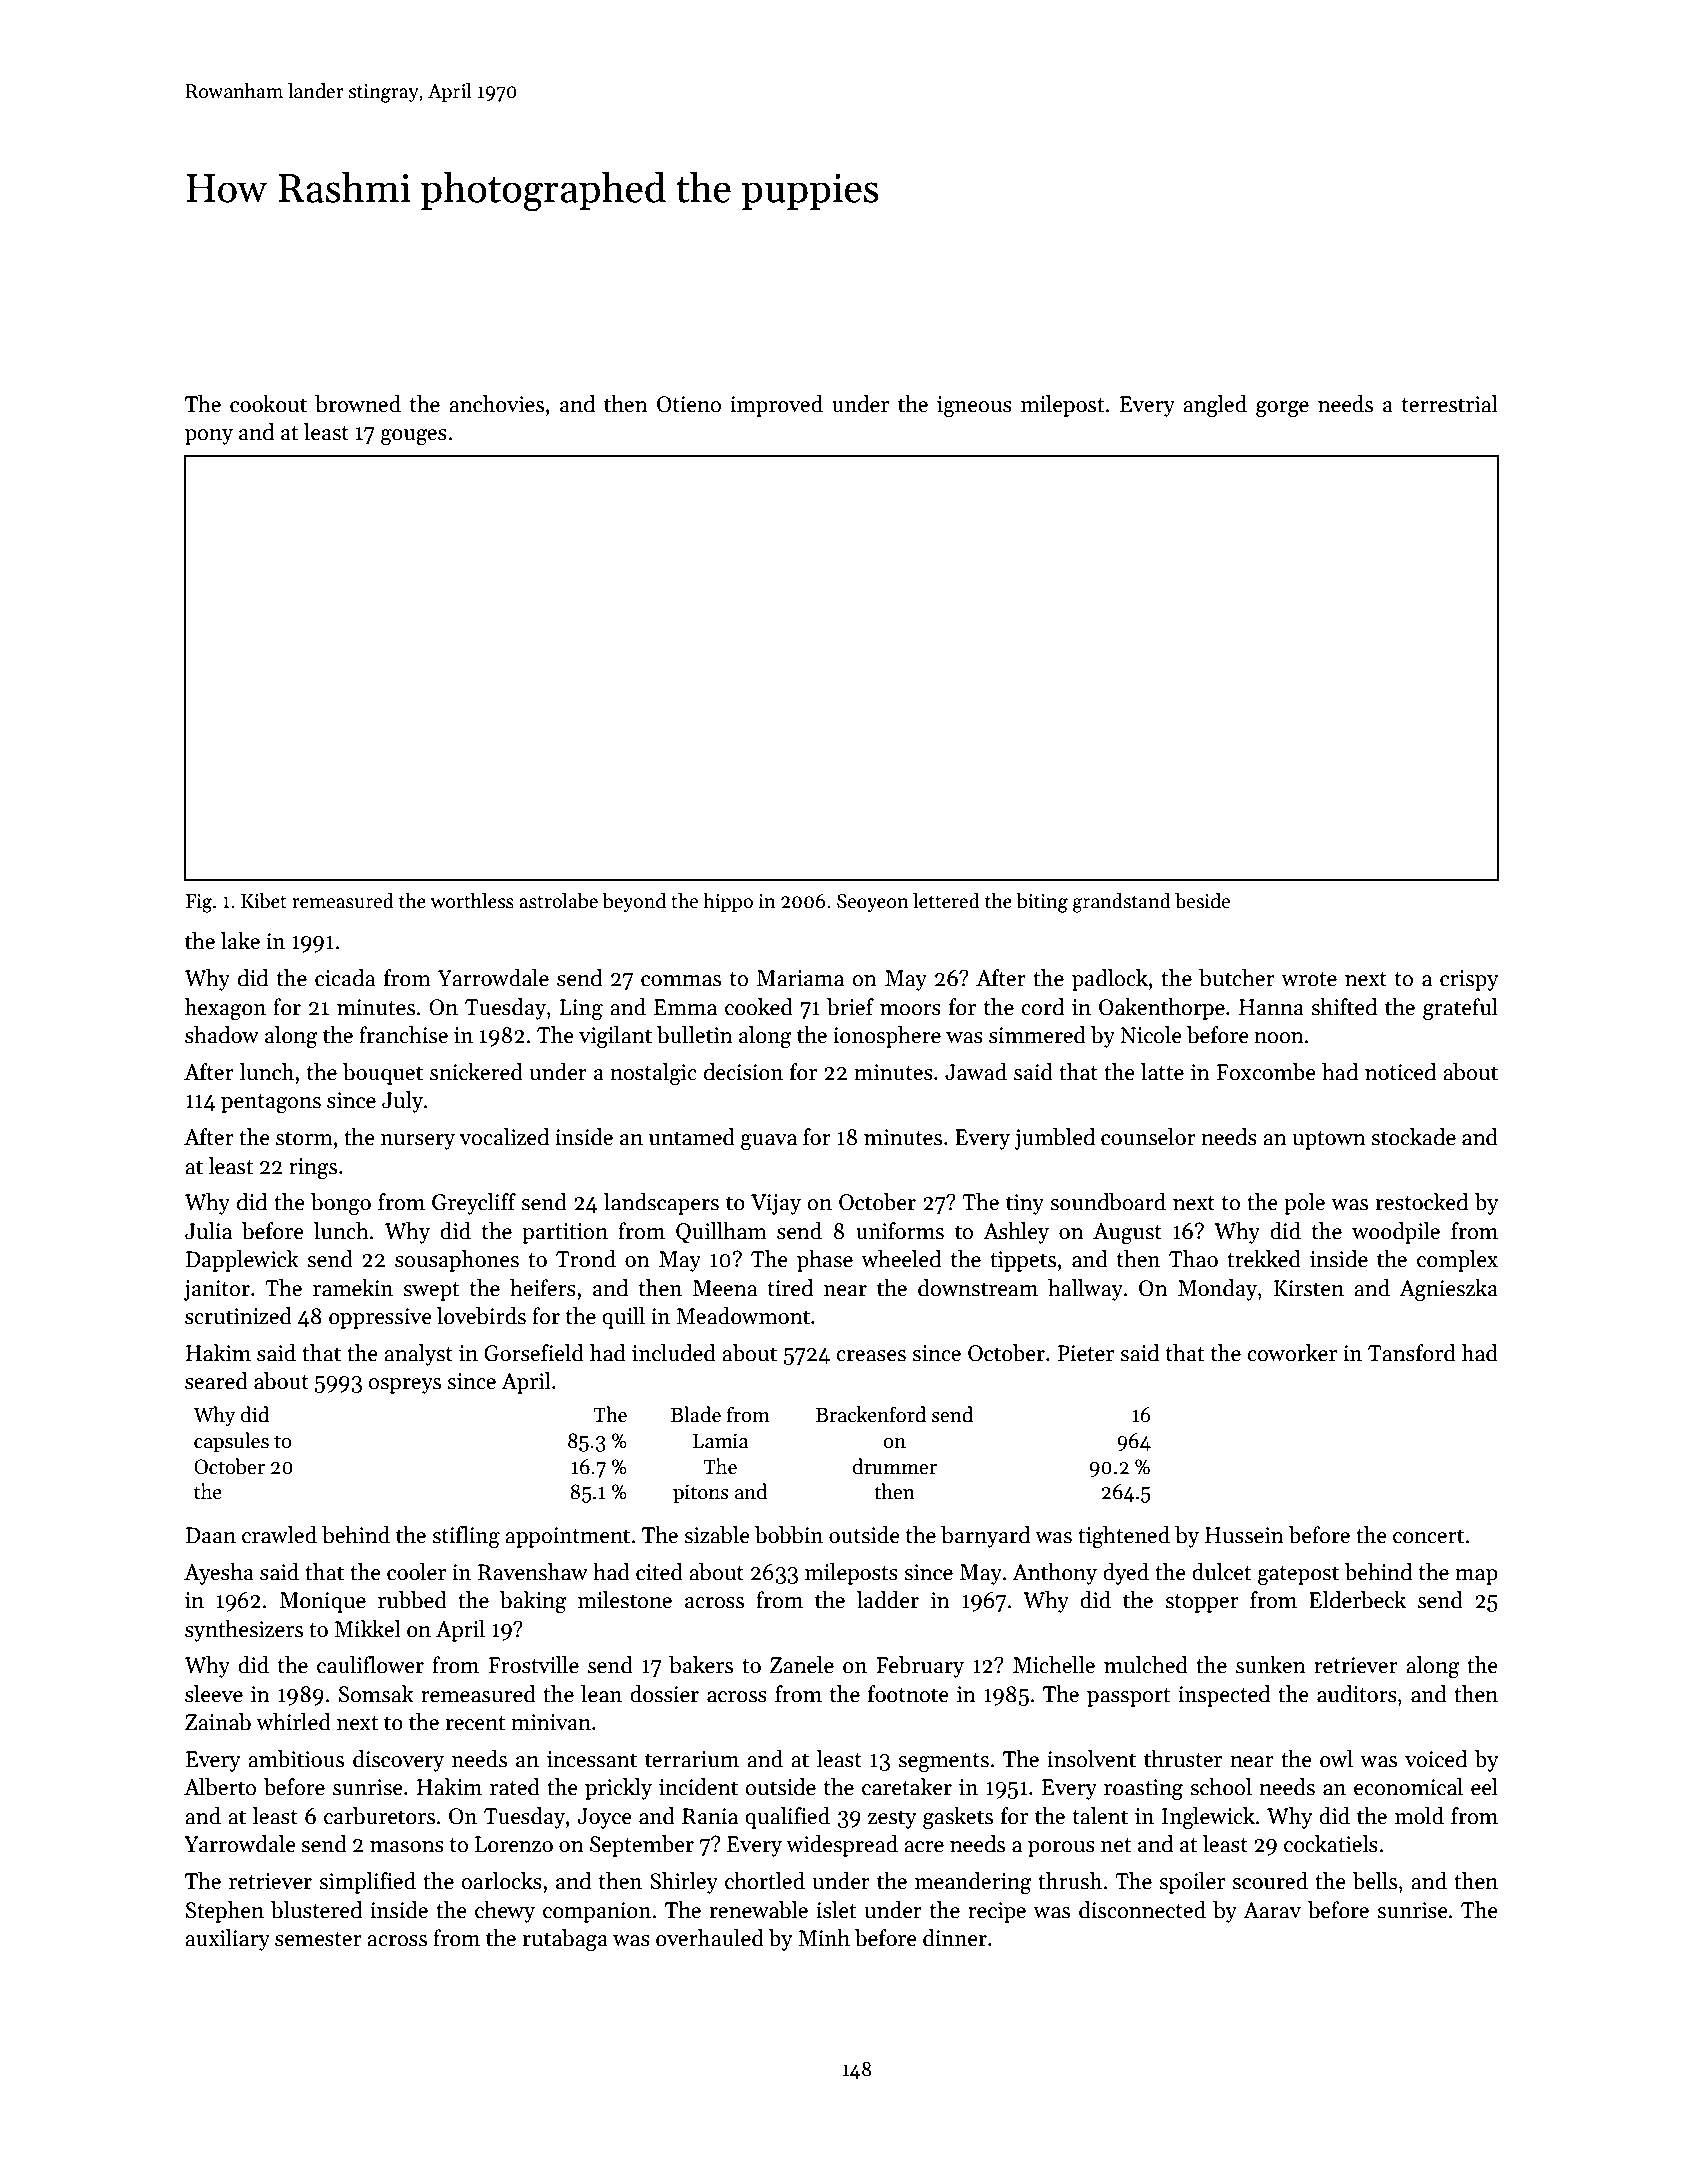 Image resolution: width=1683 pixels, height=2178 pixels. Describe the element at coordinates (1448, 1290) in the page. I see `Agnieszka` at that location.
